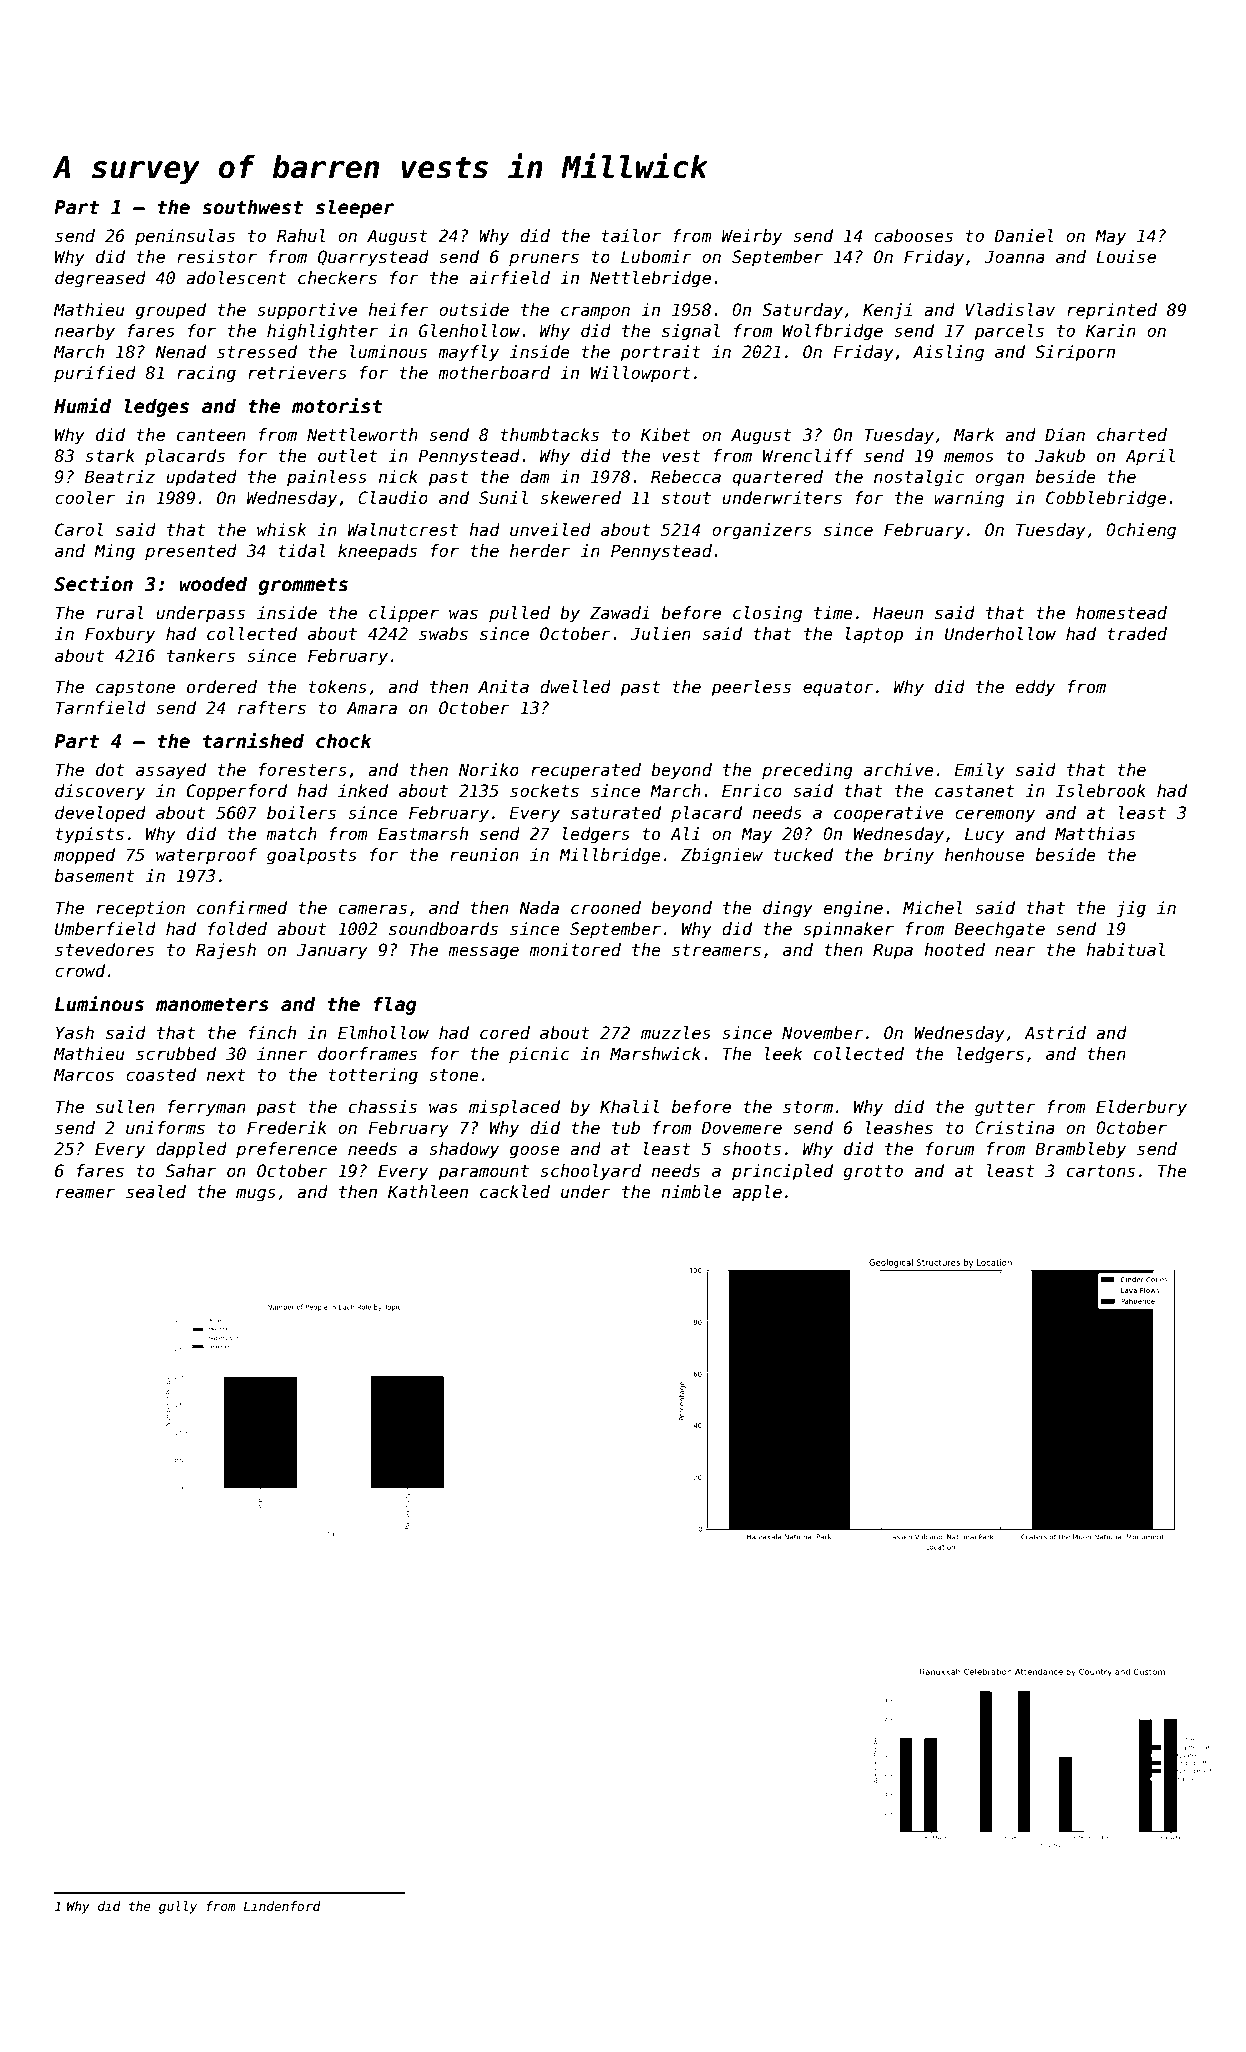 This screenshot has height=2052, width=1246. What do you see at coordinates (355, 208) in the screenshot?
I see `sleeper` at bounding box center [355, 208].
